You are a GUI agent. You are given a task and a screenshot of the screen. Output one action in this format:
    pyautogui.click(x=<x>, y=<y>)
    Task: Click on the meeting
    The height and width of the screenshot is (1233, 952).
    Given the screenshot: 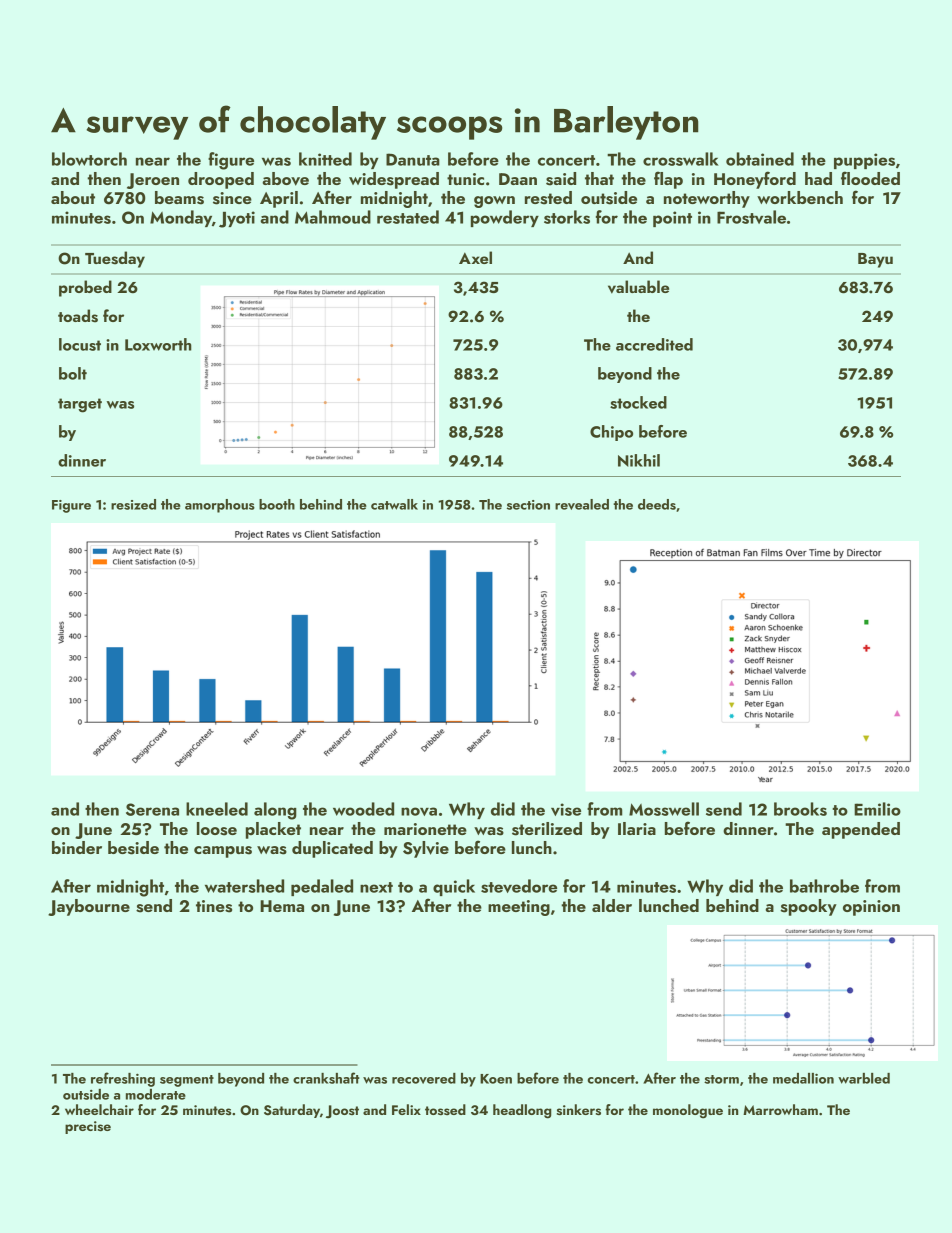 What is the action you would take?
    pyautogui.click(x=519, y=908)
